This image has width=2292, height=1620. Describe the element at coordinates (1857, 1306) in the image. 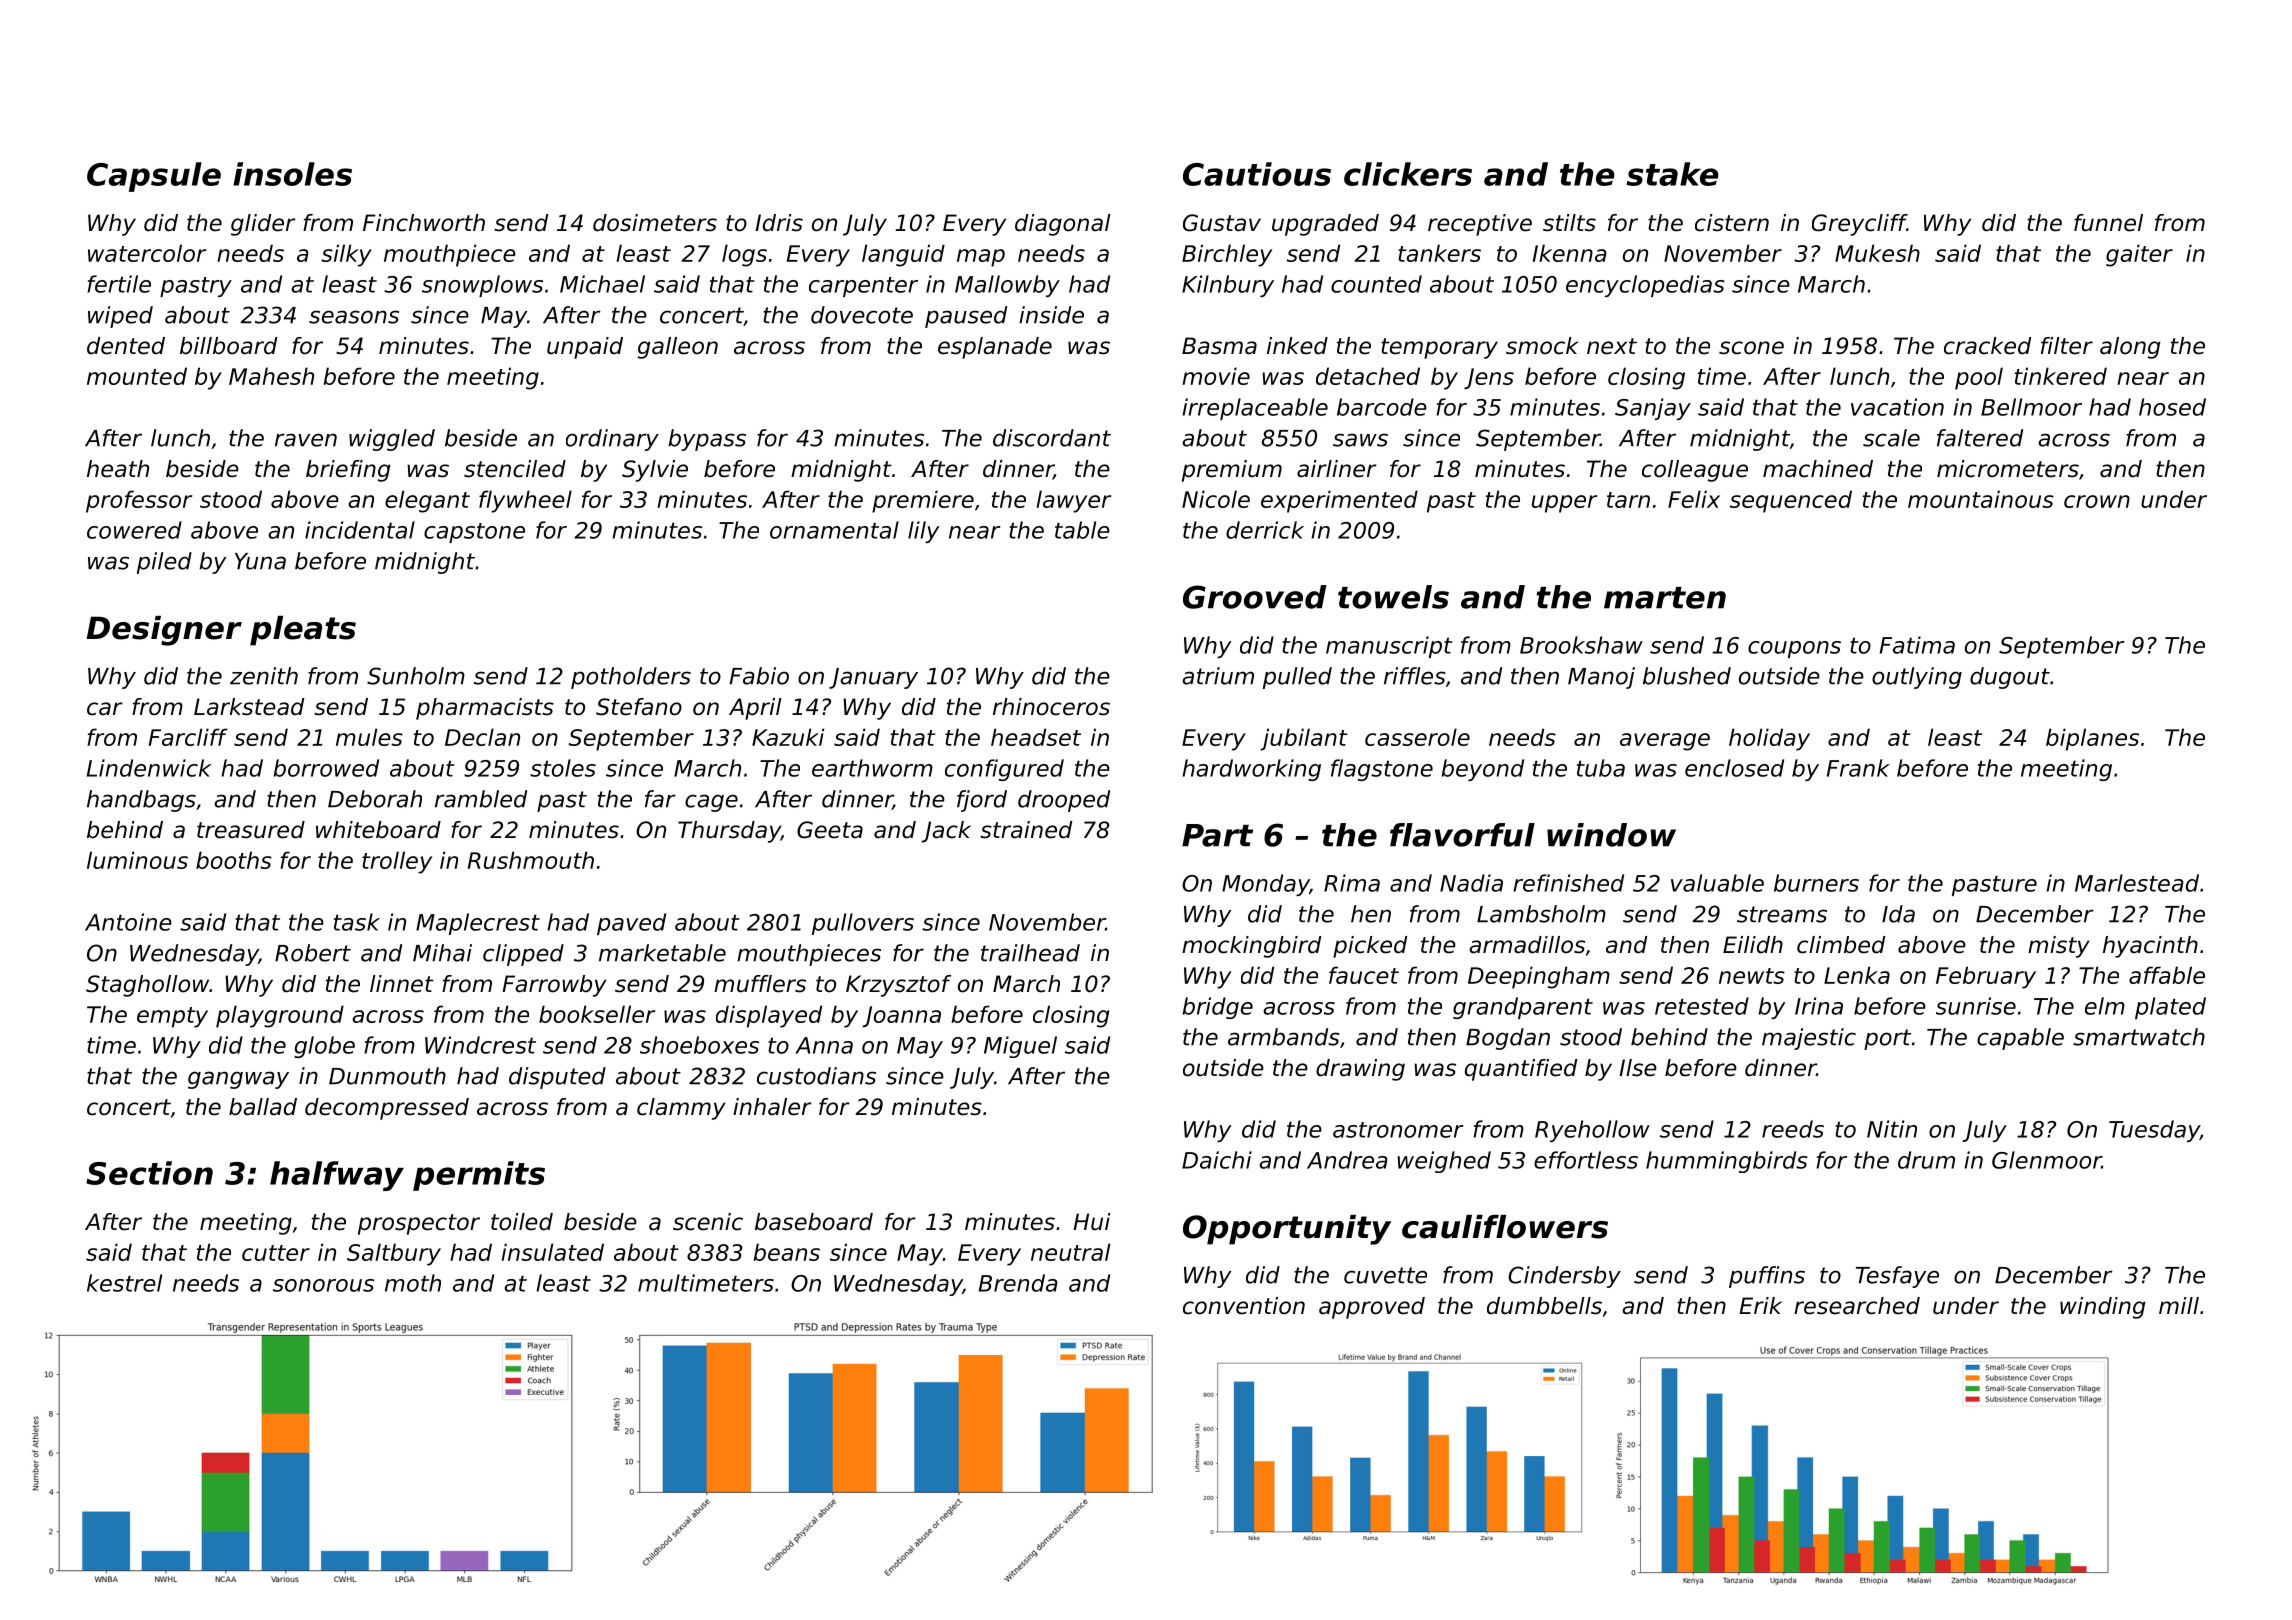

I see `researched` at that location.
